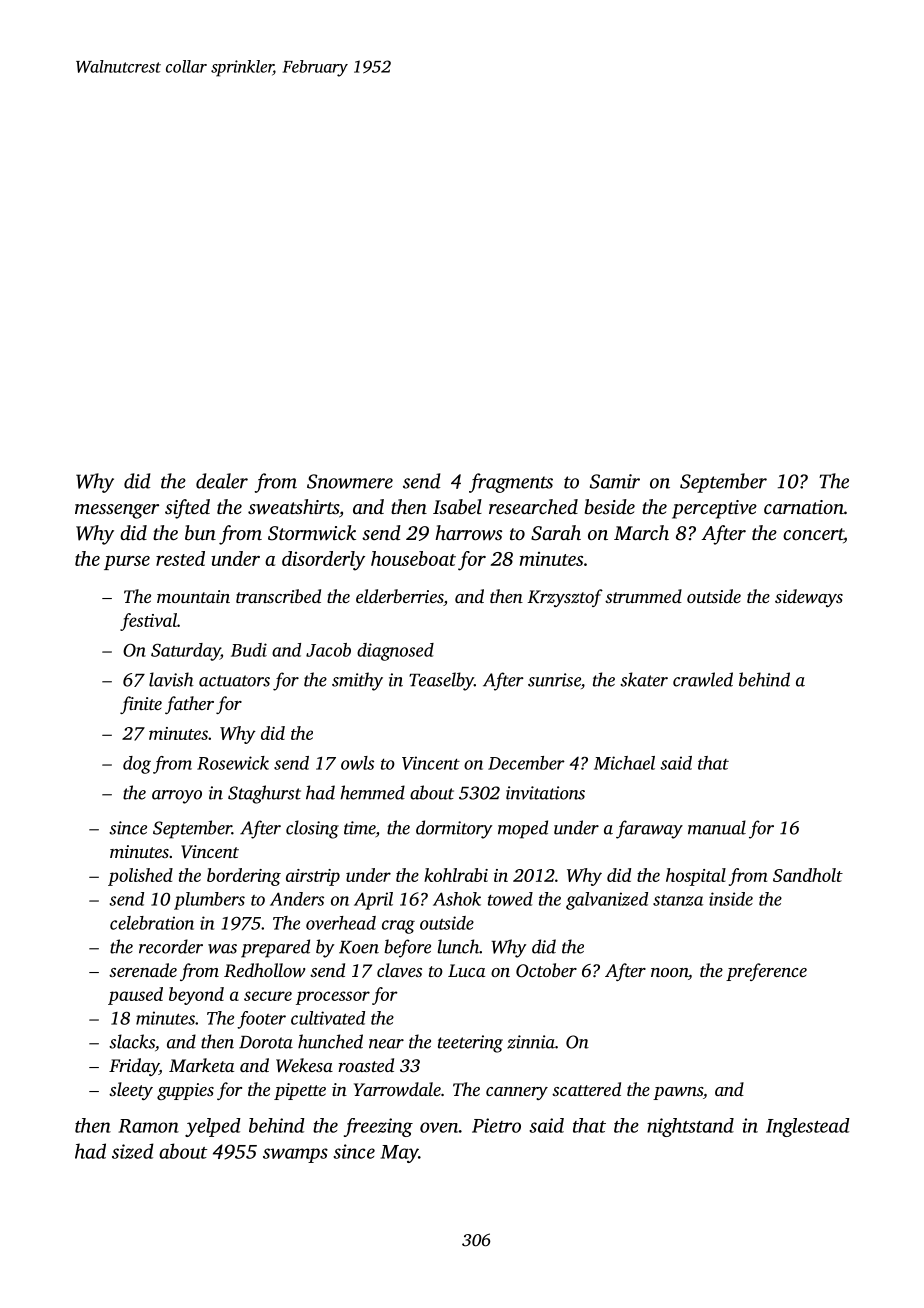 The height and width of the image is (1308, 924). I want to click on manual, so click(717, 827).
